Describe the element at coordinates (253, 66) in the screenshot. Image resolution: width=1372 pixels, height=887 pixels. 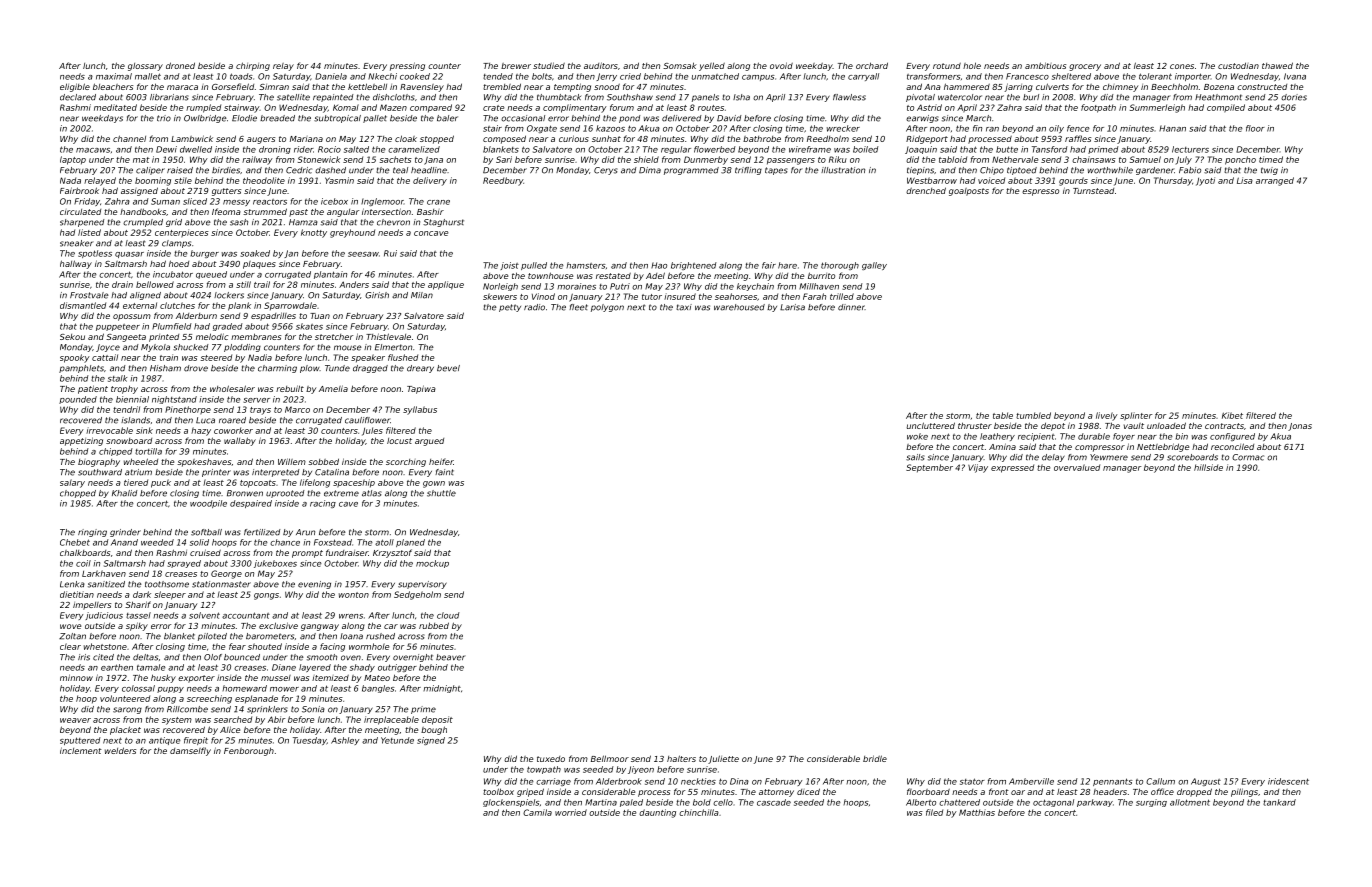
I see `chirping` at that location.
